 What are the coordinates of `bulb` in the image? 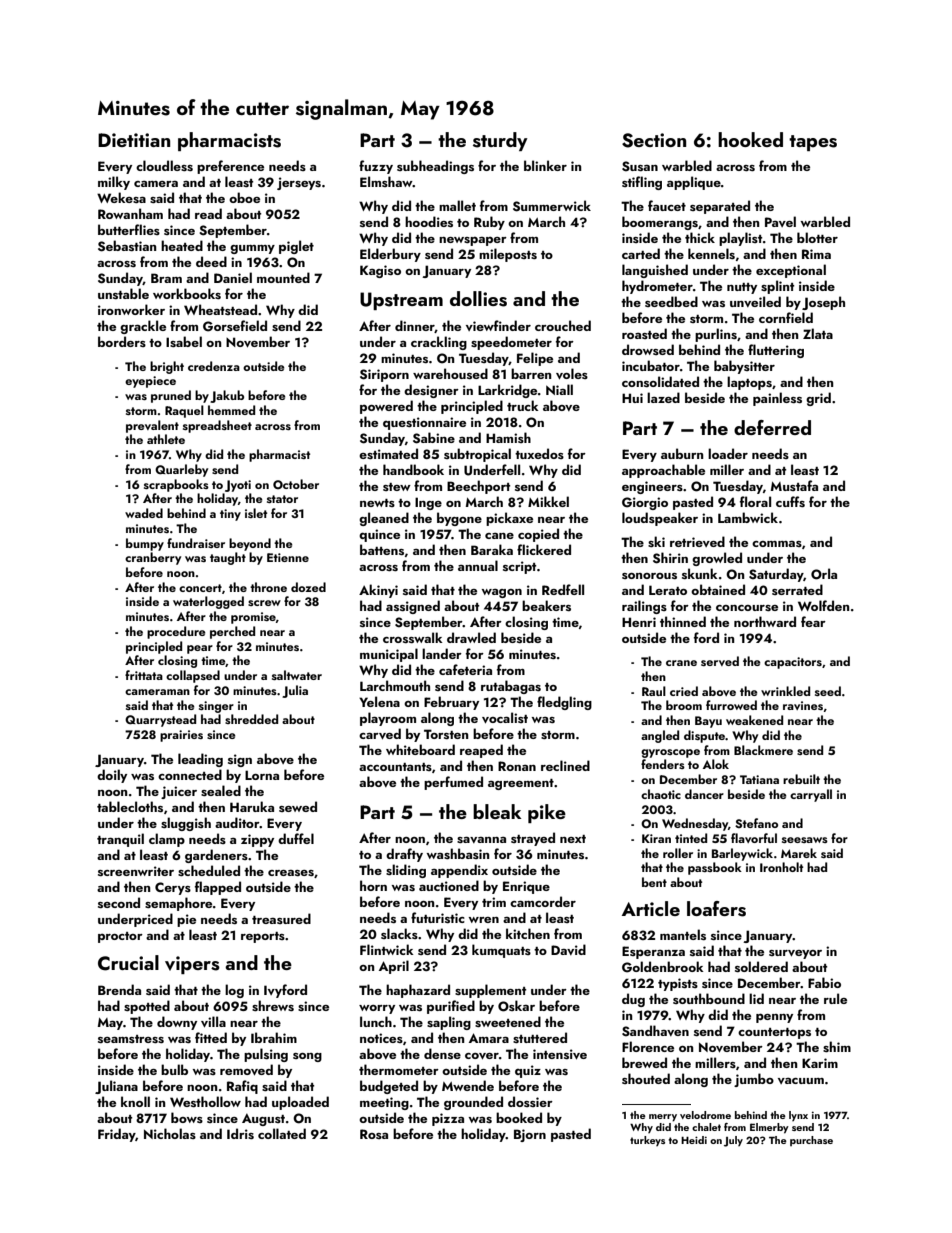 It's located at (174, 1069).
